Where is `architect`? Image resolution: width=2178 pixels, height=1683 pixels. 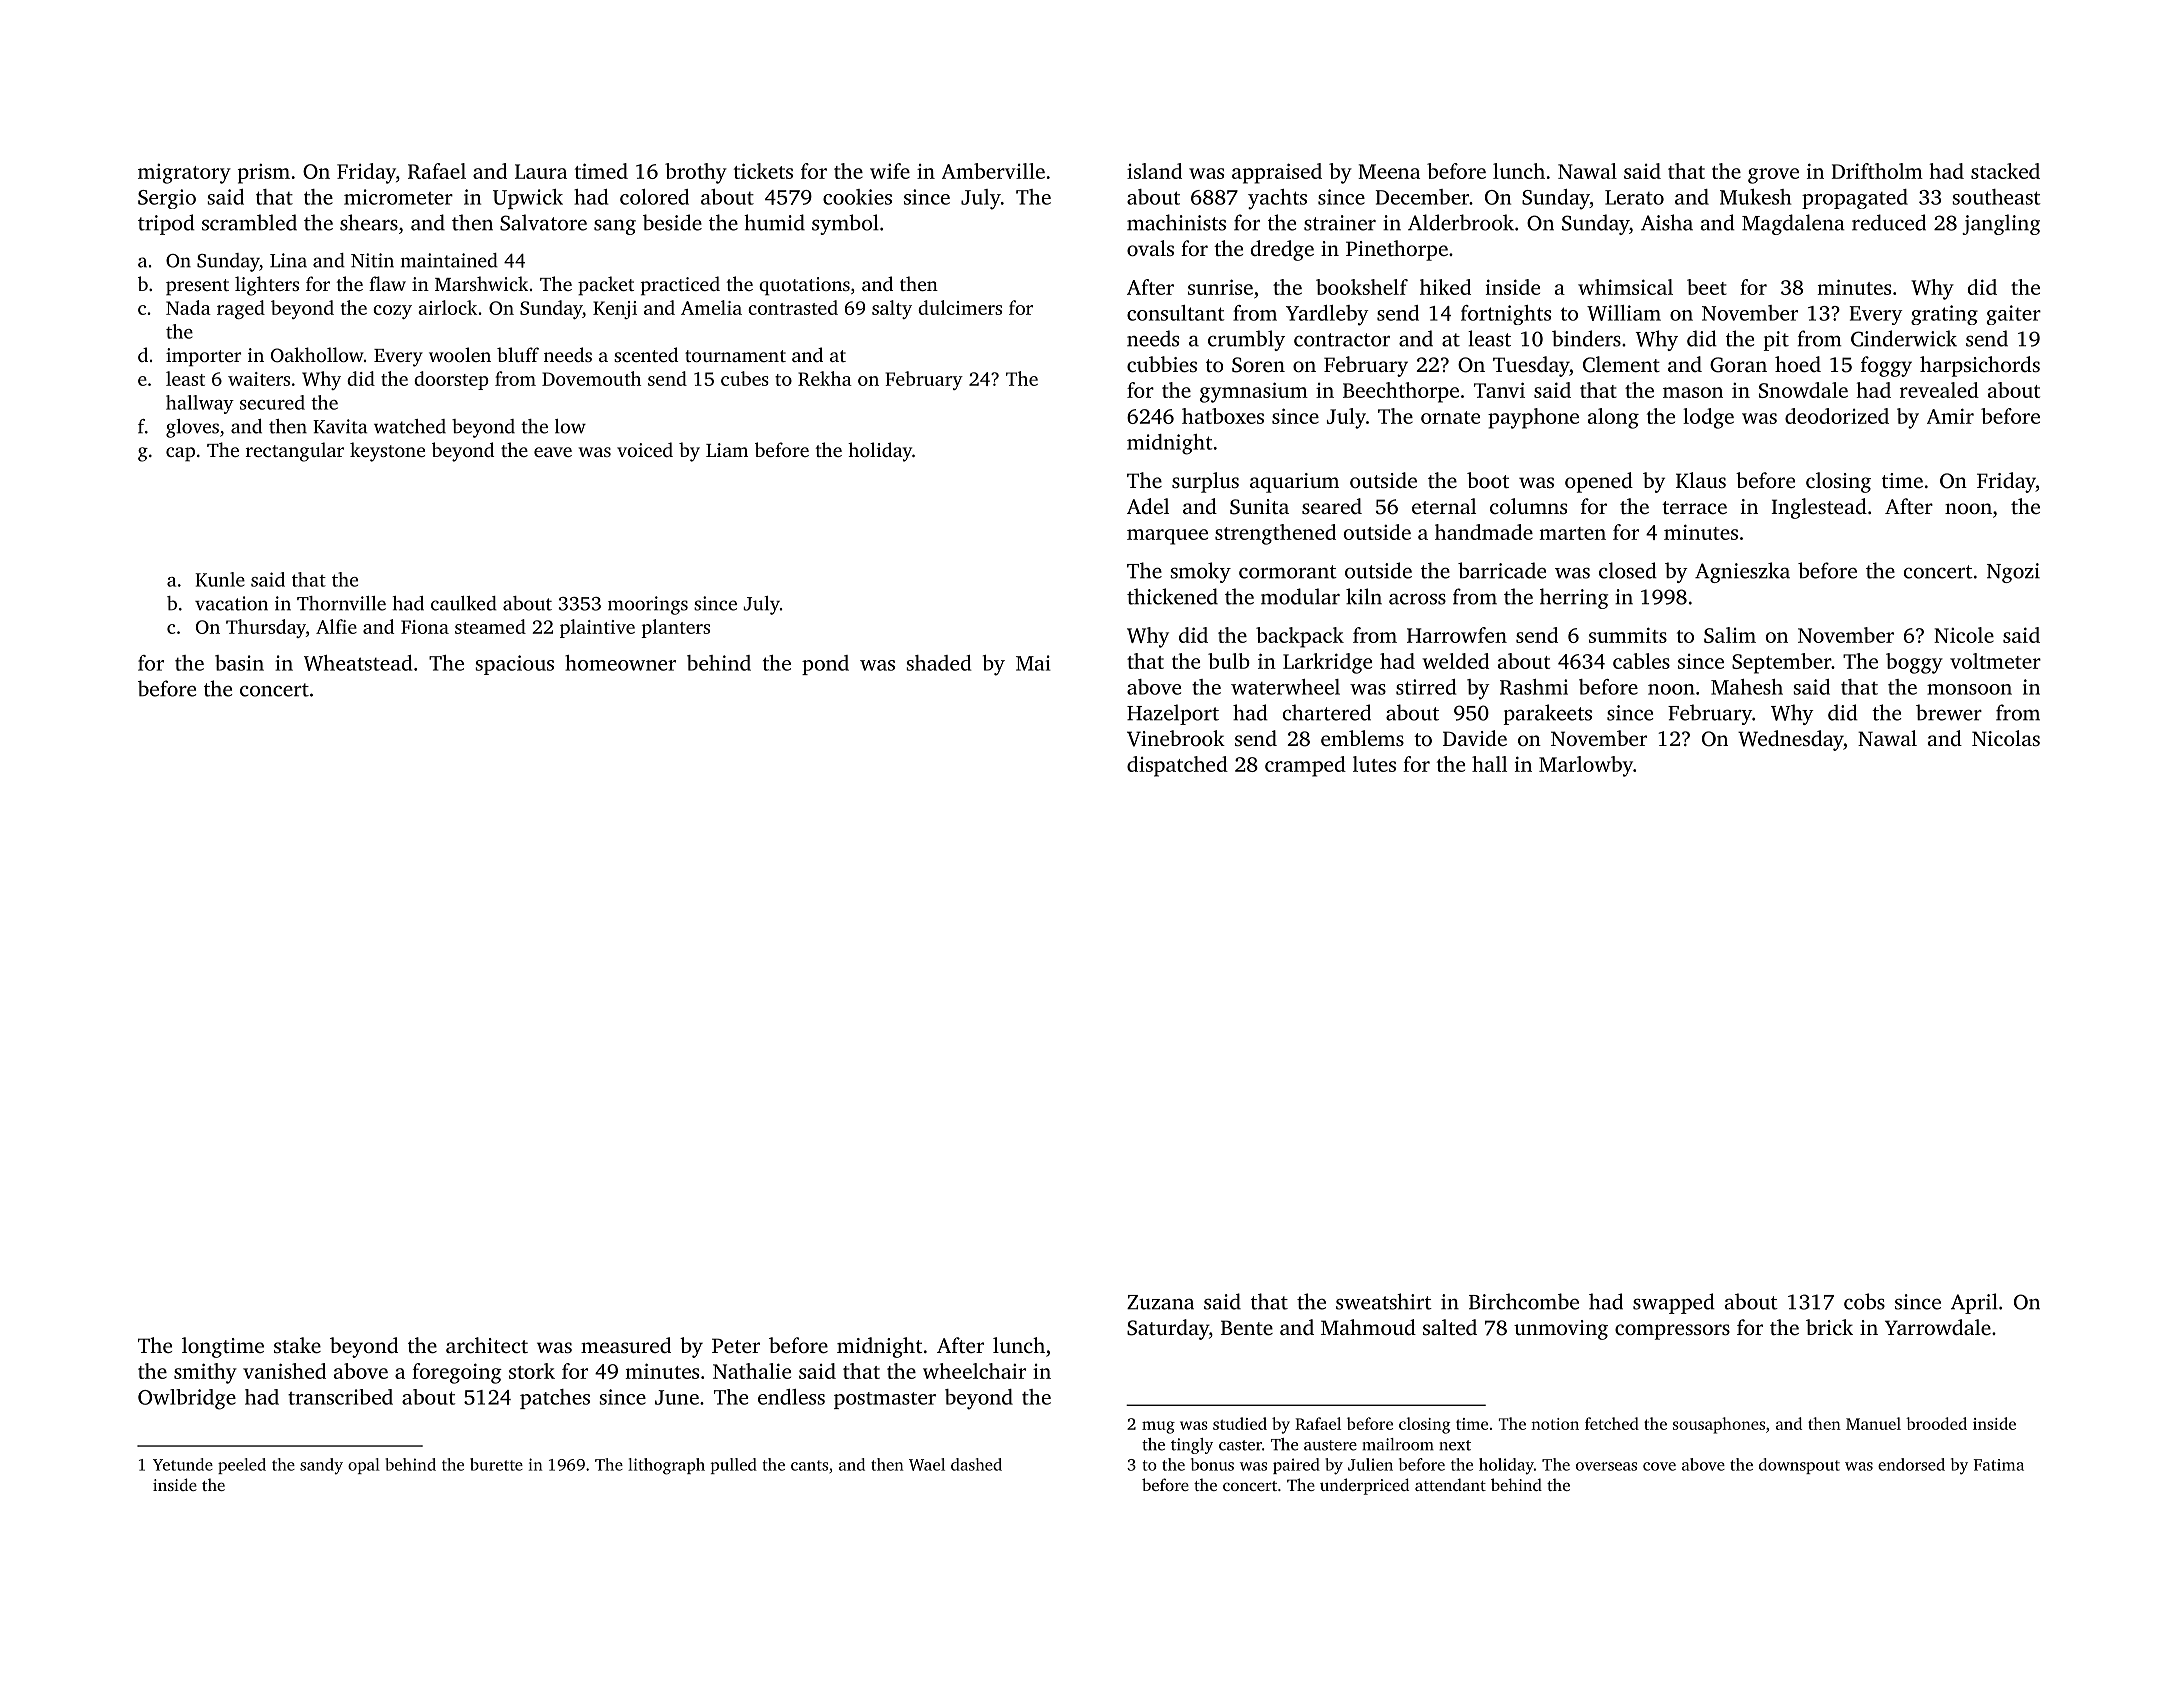
architect is located at coordinates (487, 1345).
